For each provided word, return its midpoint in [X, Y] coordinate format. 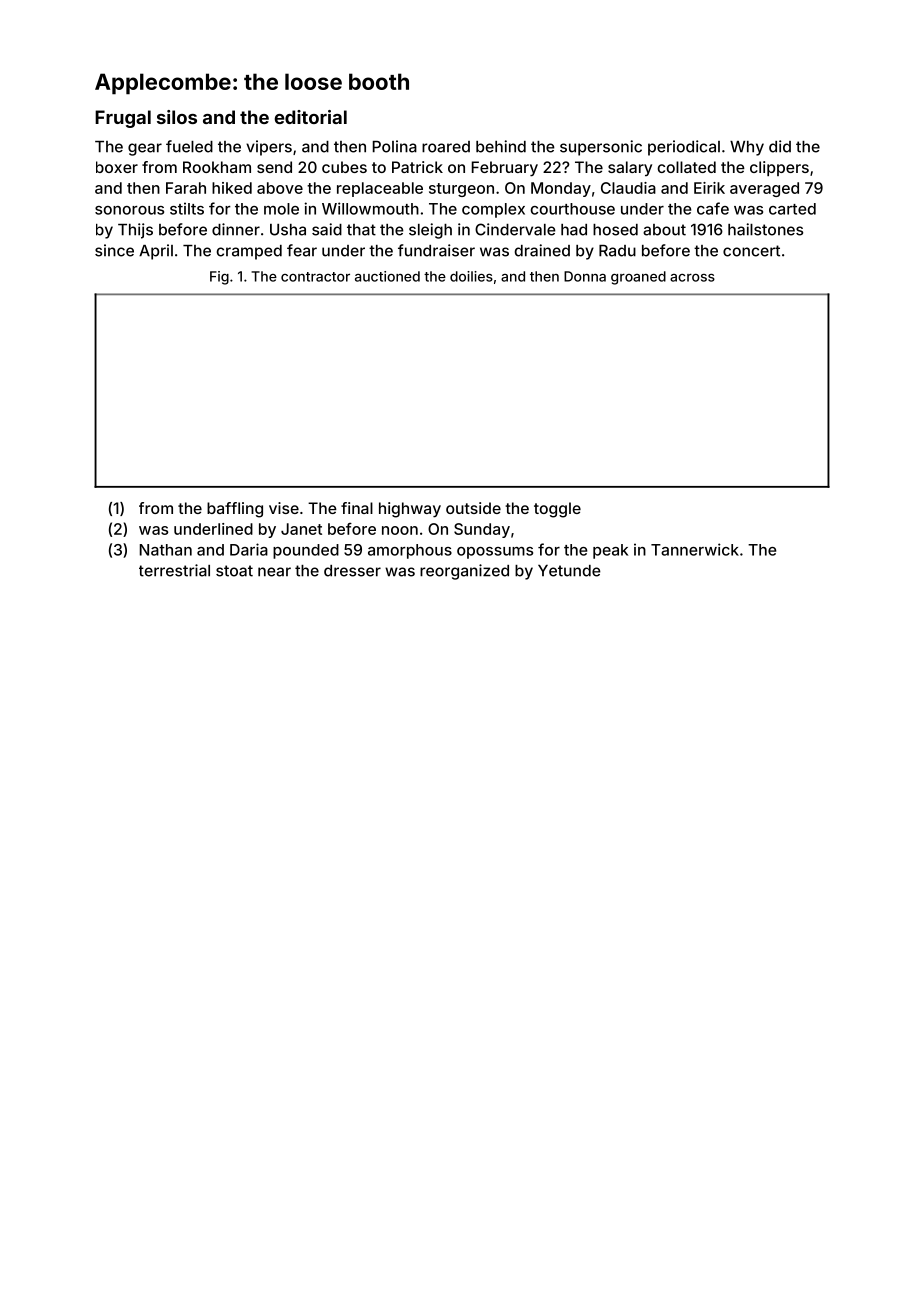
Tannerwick [695, 549]
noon [400, 530]
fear [302, 250]
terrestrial [174, 570]
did [780, 146]
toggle [557, 510]
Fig [219, 278]
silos [177, 117]
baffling [235, 510]
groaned [638, 278]
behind [501, 146]
